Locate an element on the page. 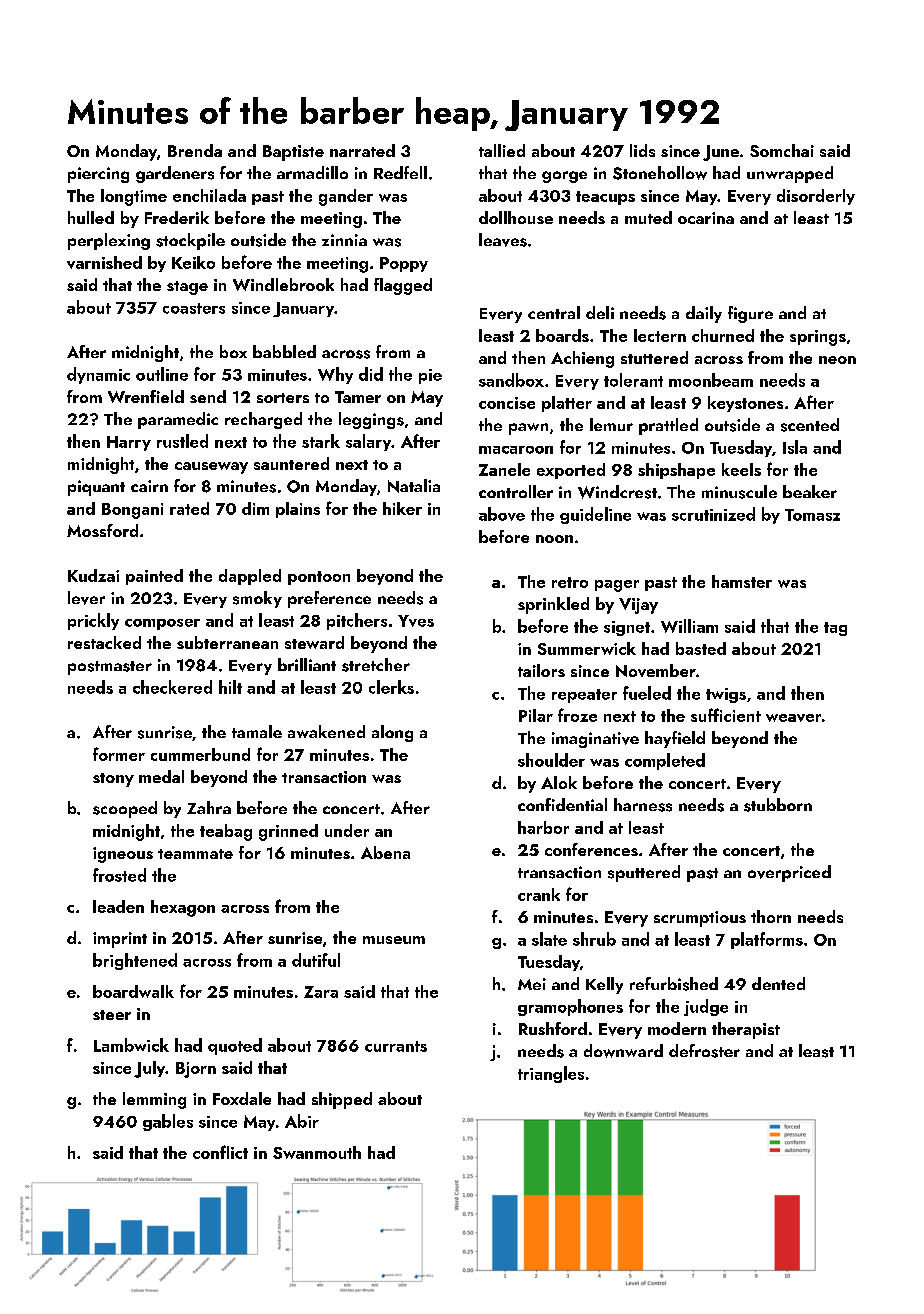 The height and width of the image is (1314, 924). hamster is located at coordinates (742, 581).
